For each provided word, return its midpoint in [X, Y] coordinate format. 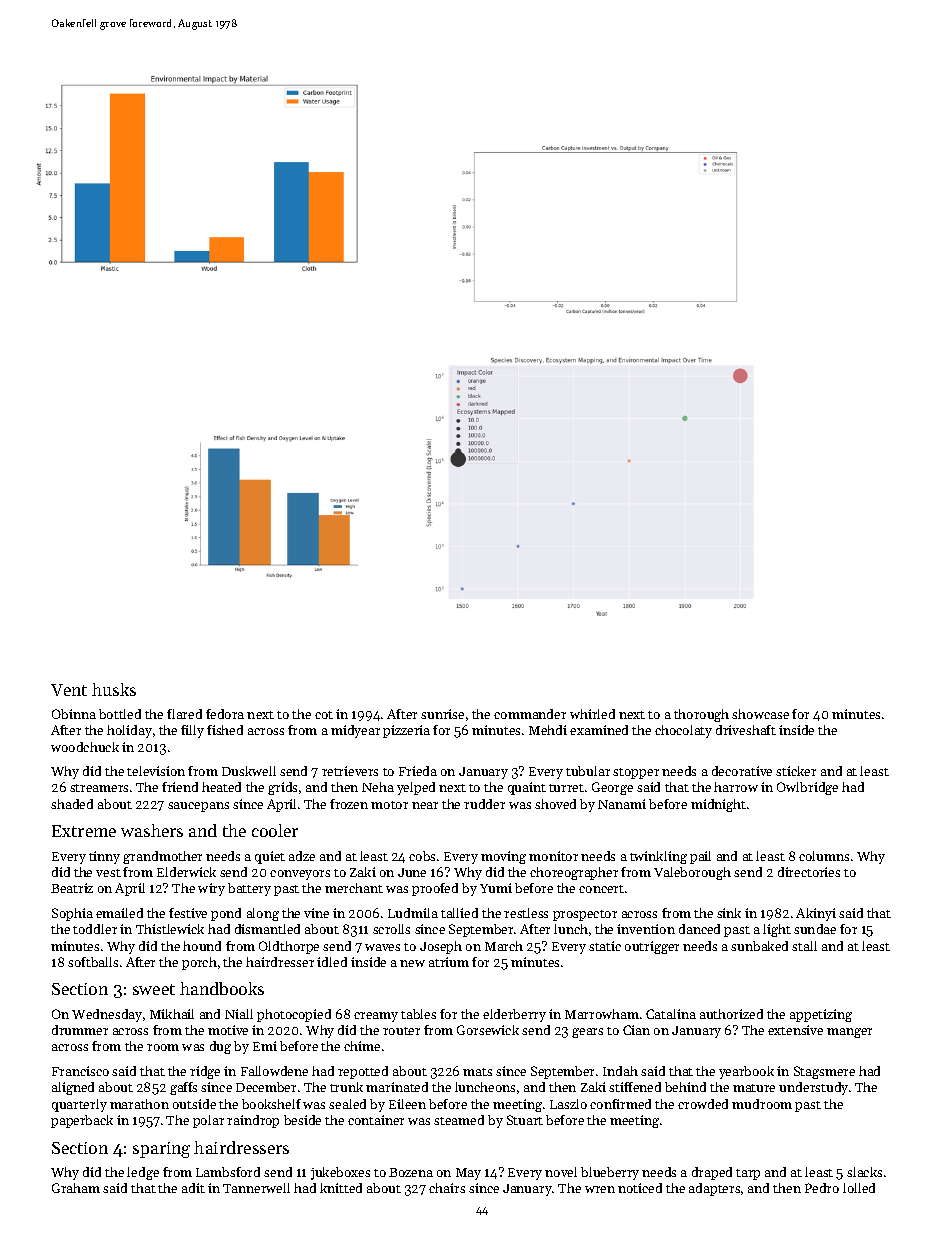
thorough [701, 715]
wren [600, 1189]
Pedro [822, 1188]
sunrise [442, 714]
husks [114, 689]
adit [193, 1188]
